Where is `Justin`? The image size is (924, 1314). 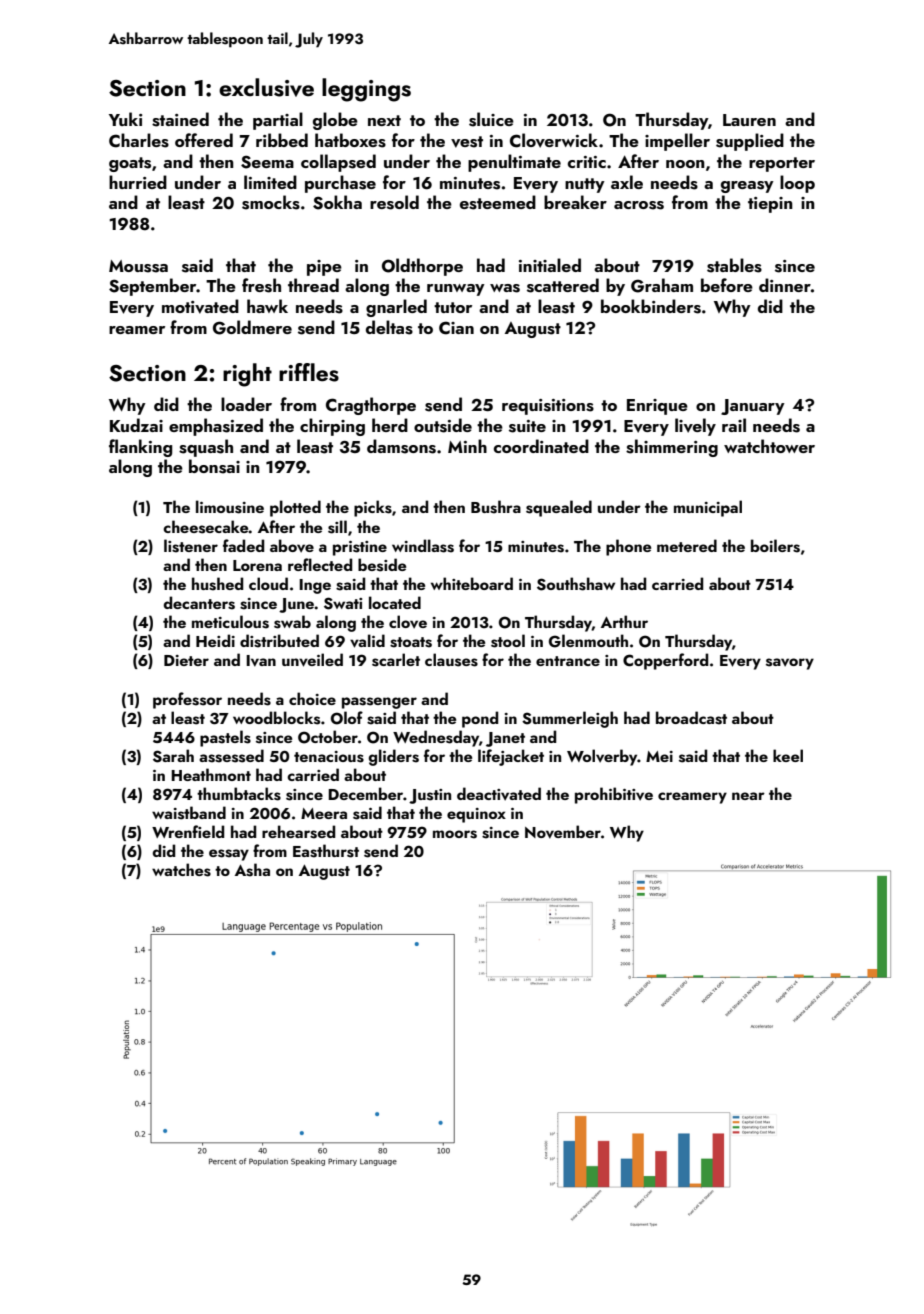
Justin is located at coordinates (430, 796).
